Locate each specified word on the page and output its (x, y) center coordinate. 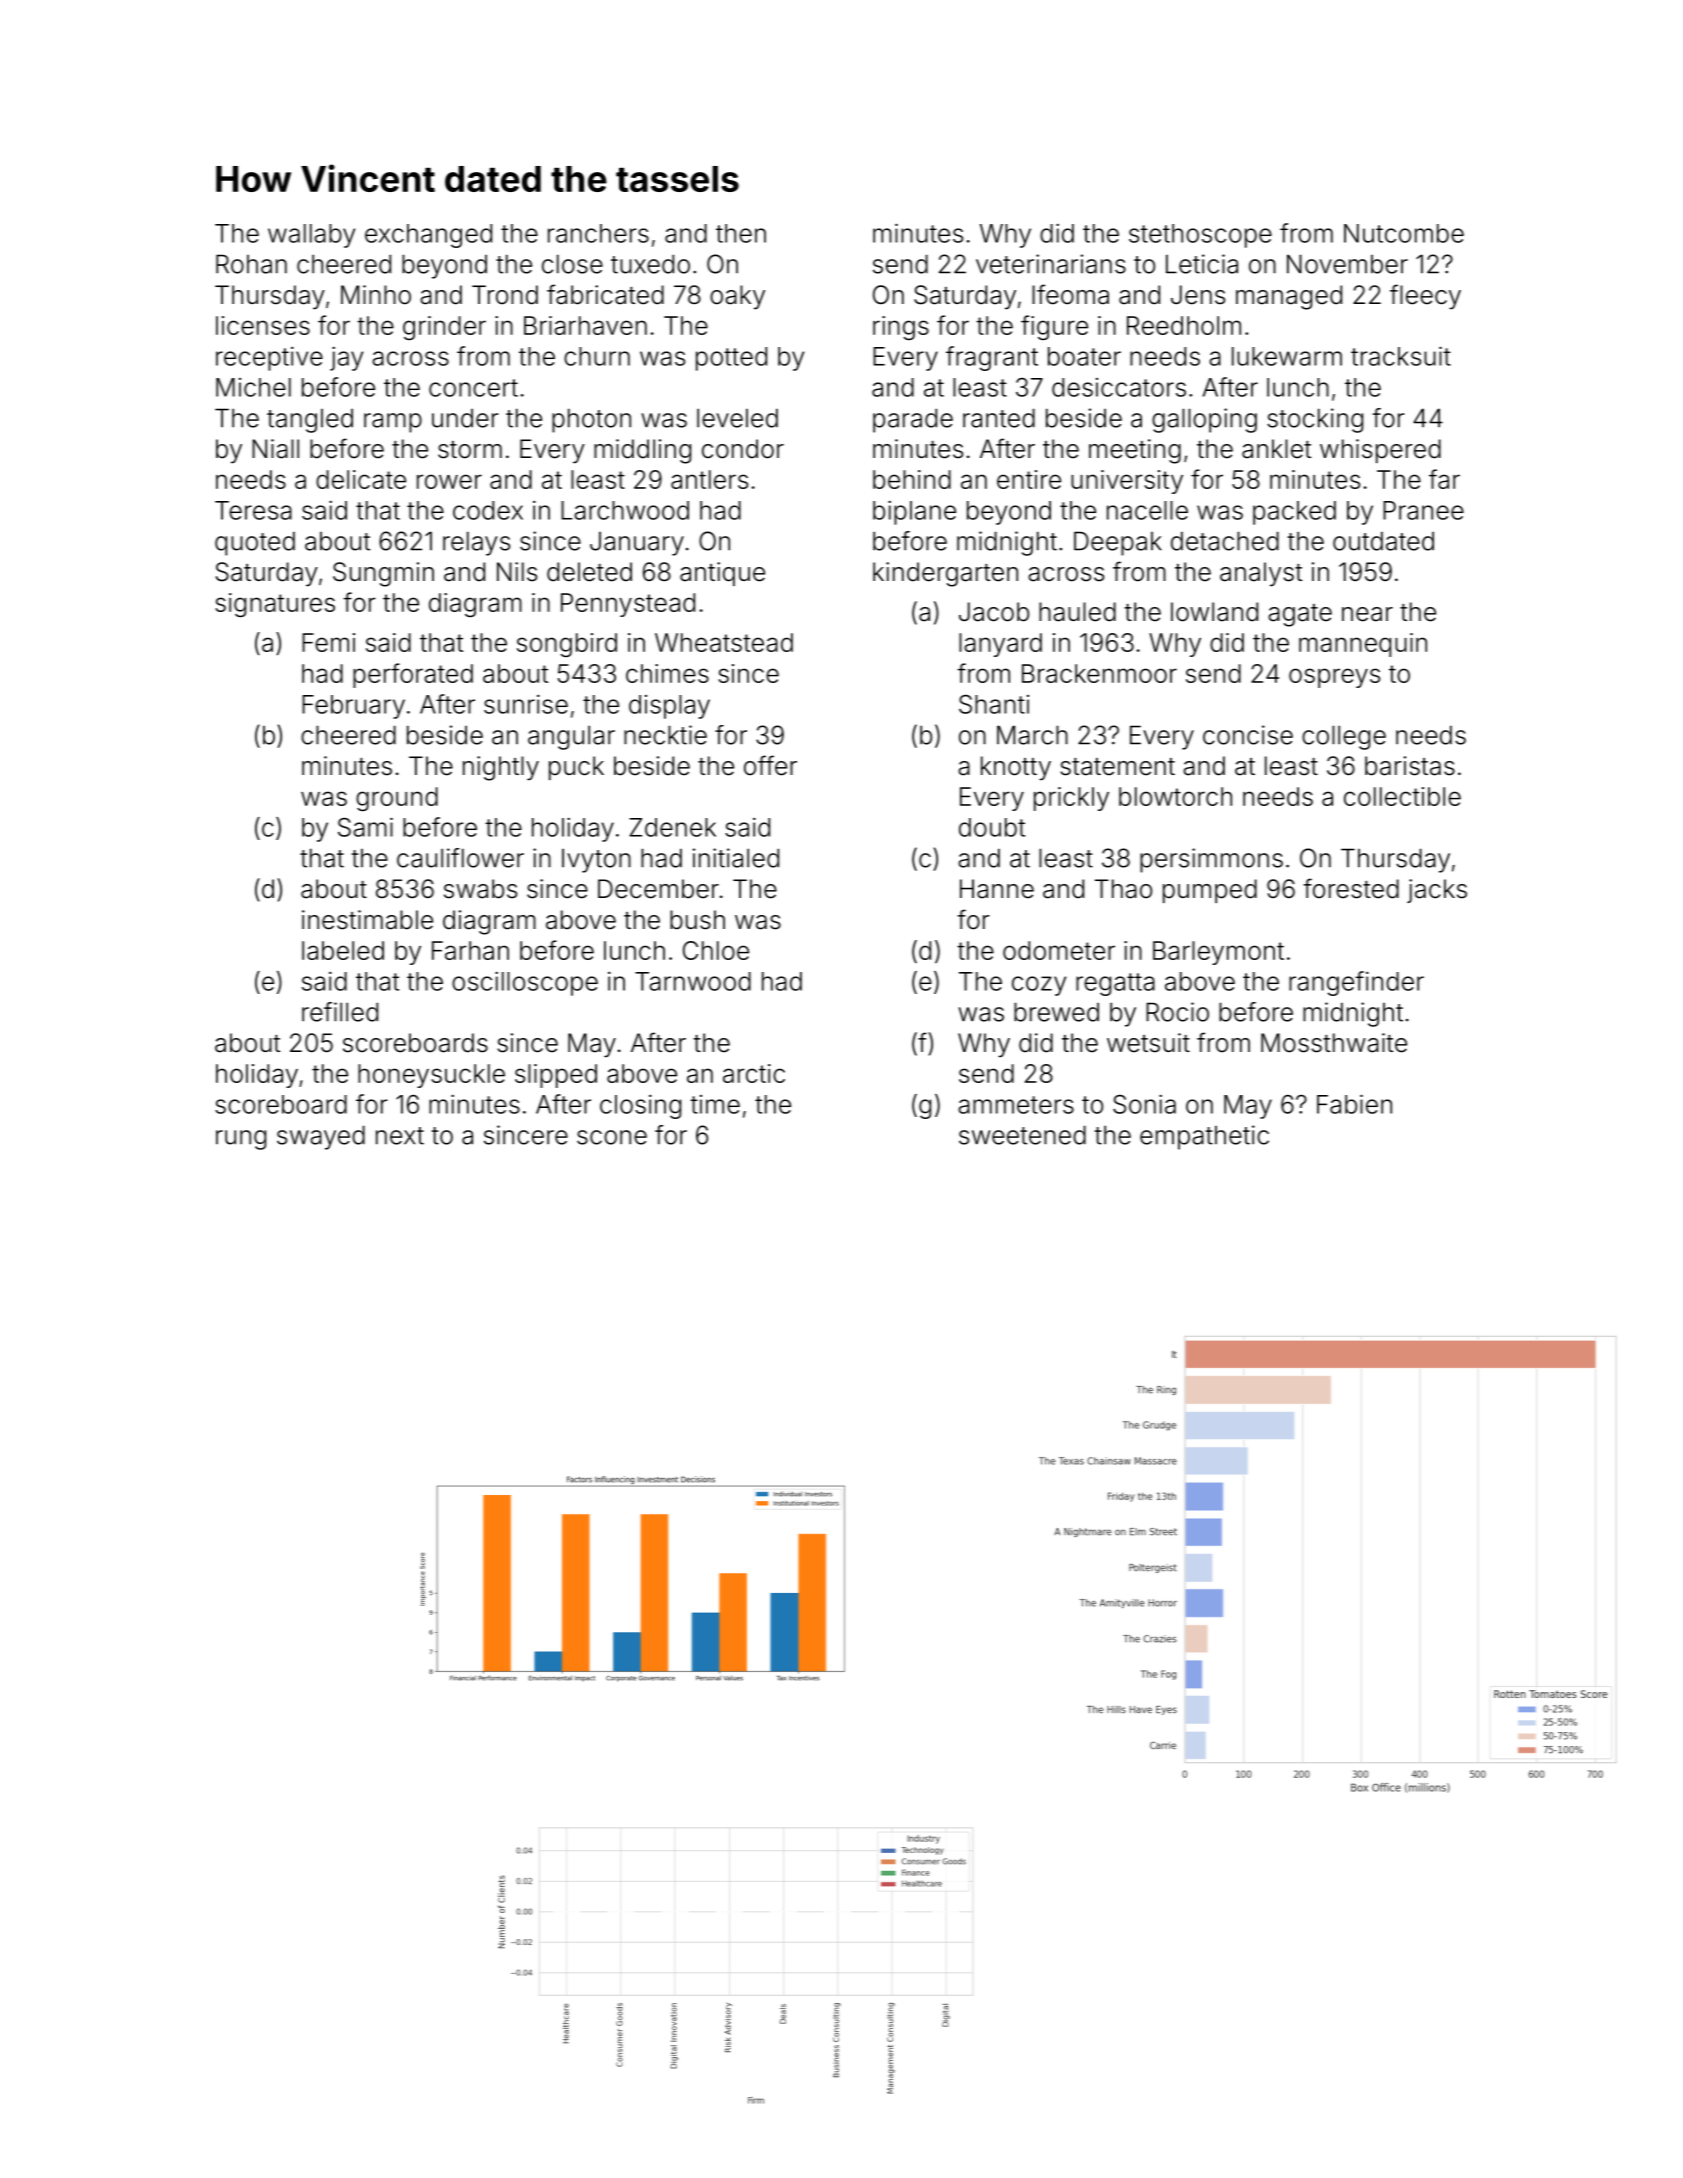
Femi (328, 642)
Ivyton (596, 861)
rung (241, 1140)
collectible (1402, 796)
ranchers (598, 233)
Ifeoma (1070, 294)
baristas (1410, 766)
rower (449, 481)
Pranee (1423, 510)
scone (612, 1137)
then (741, 233)
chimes (667, 673)
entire (1029, 479)
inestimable (367, 920)
